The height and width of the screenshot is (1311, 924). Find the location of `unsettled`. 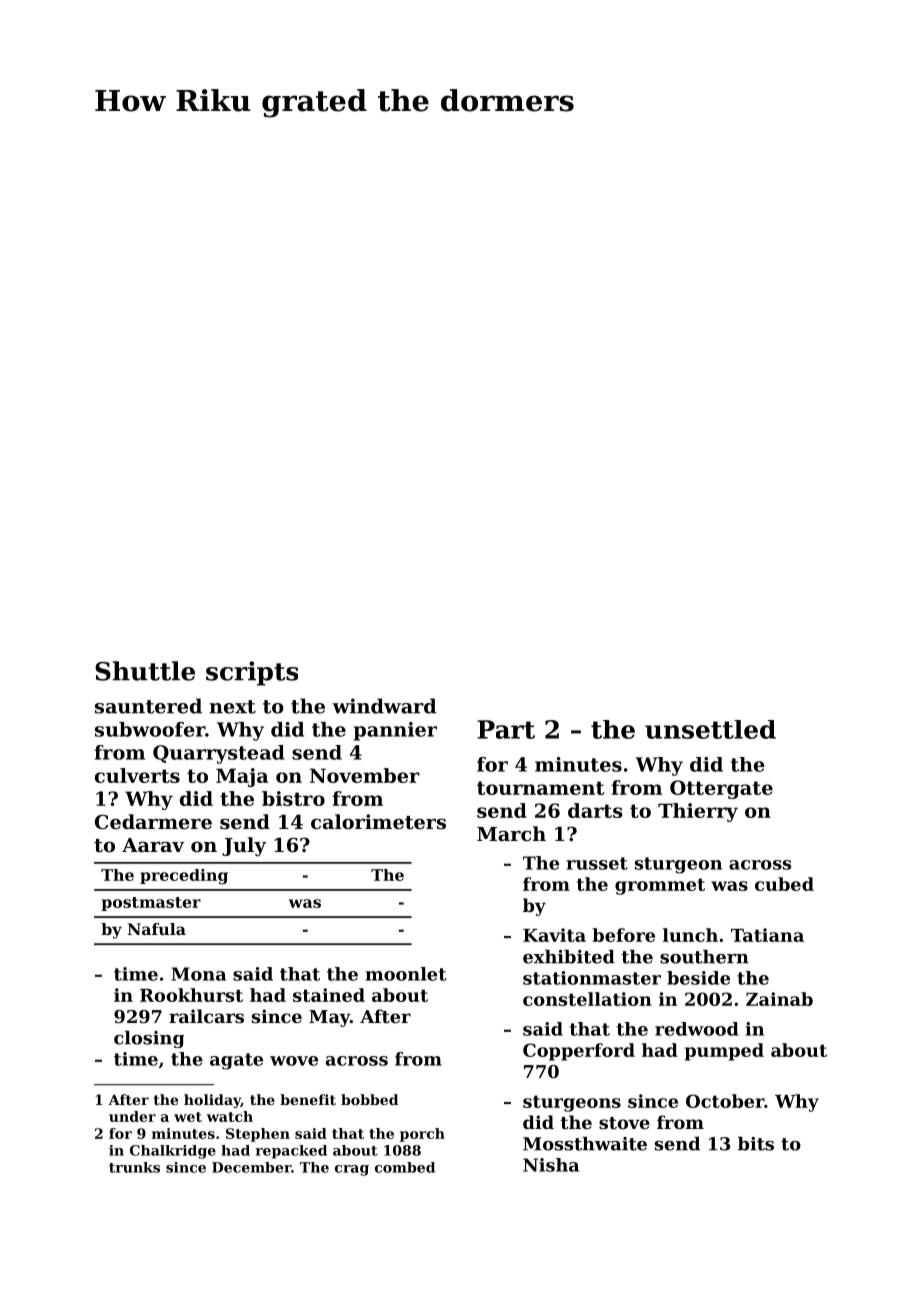

unsettled is located at coordinates (710, 729).
